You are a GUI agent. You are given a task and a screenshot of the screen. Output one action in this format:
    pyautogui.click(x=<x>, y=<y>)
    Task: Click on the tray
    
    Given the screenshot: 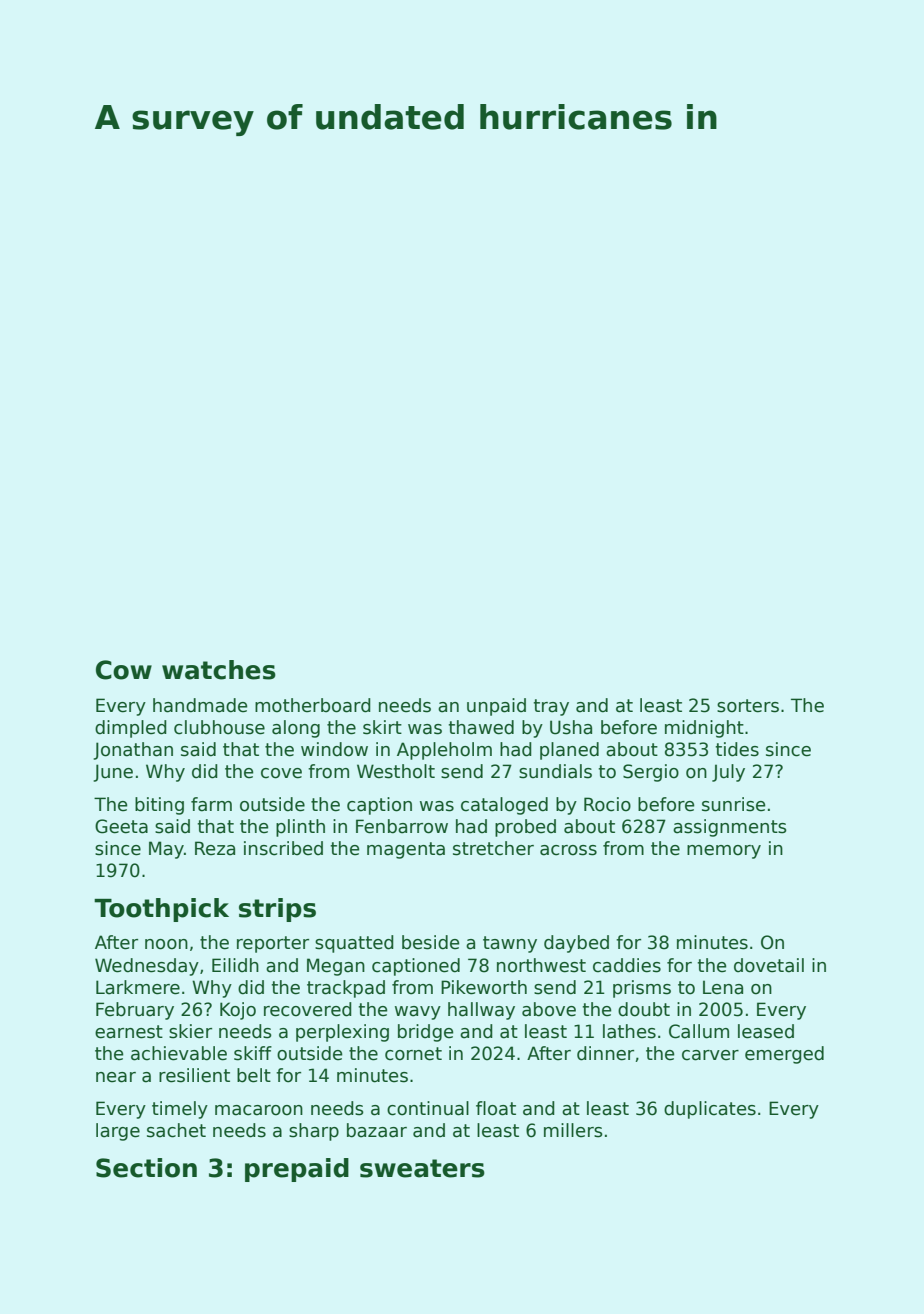 What is the action you would take?
    pyautogui.click(x=551, y=707)
